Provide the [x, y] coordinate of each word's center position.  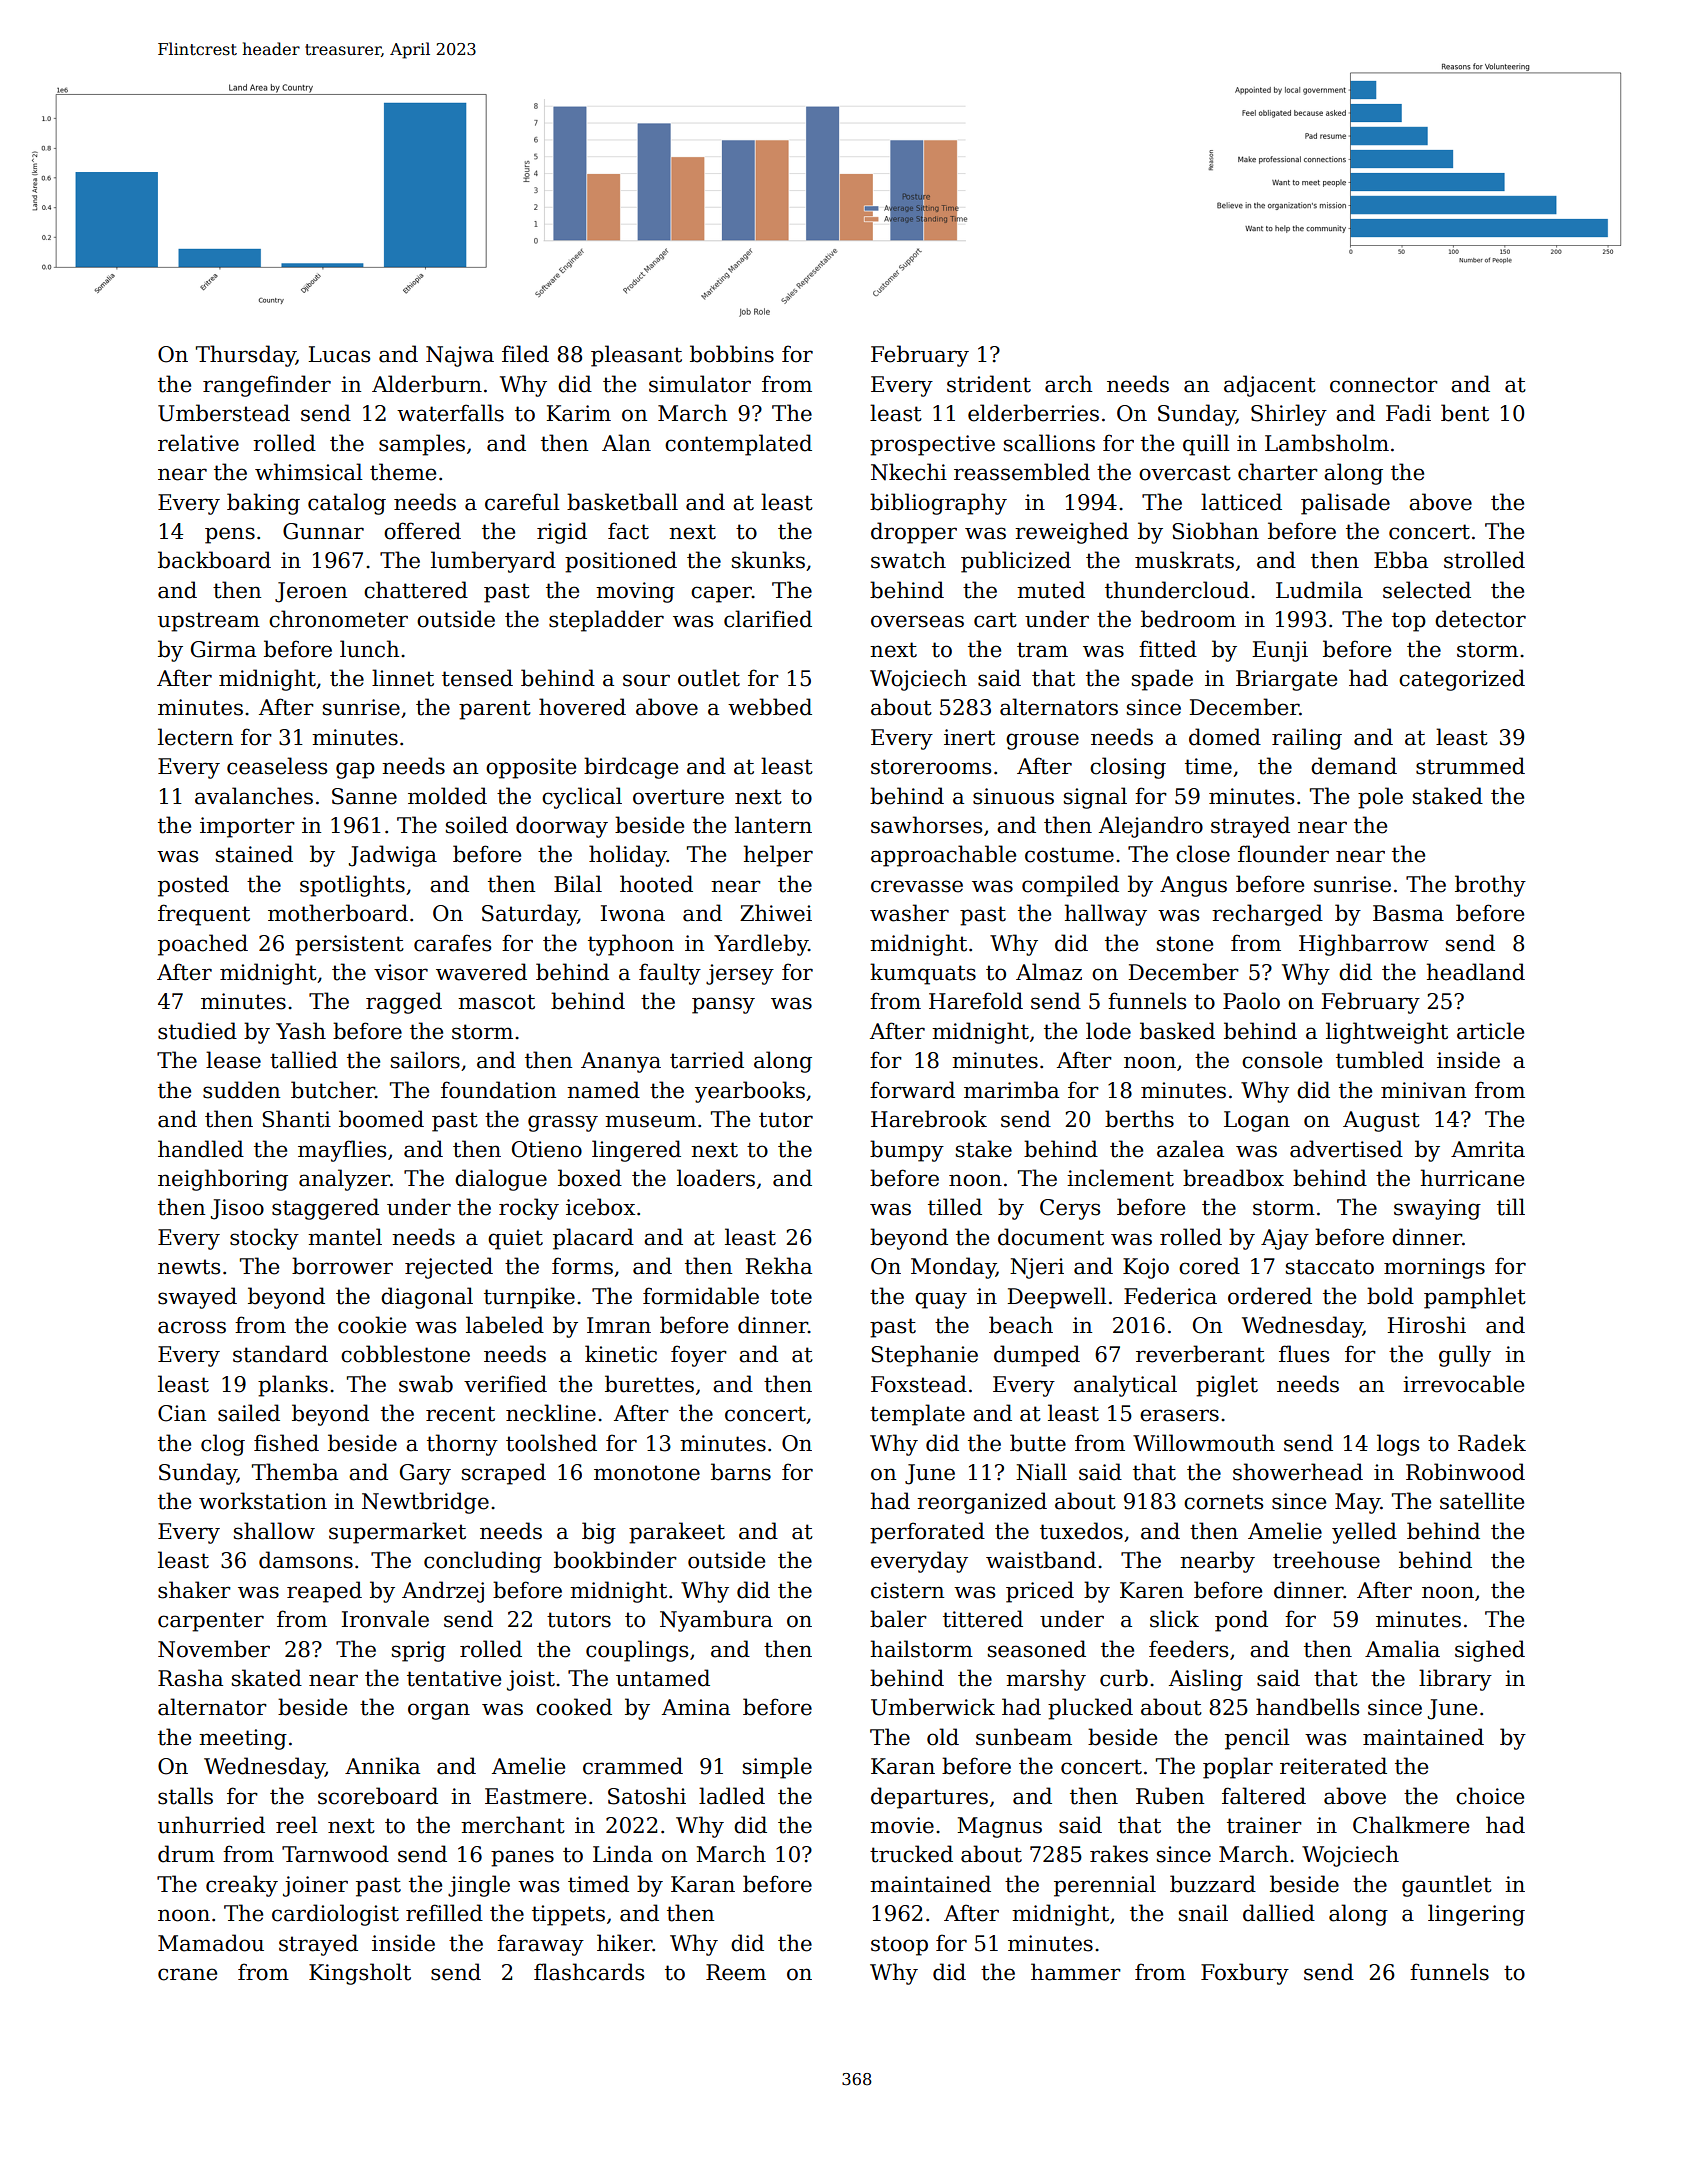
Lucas [339, 354]
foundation [498, 1090]
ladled [732, 1796]
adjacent [1270, 386]
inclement [1120, 1178]
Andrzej [443, 1592]
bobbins [732, 354]
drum [186, 1854]
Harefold [976, 1001]
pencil [1257, 1739]
